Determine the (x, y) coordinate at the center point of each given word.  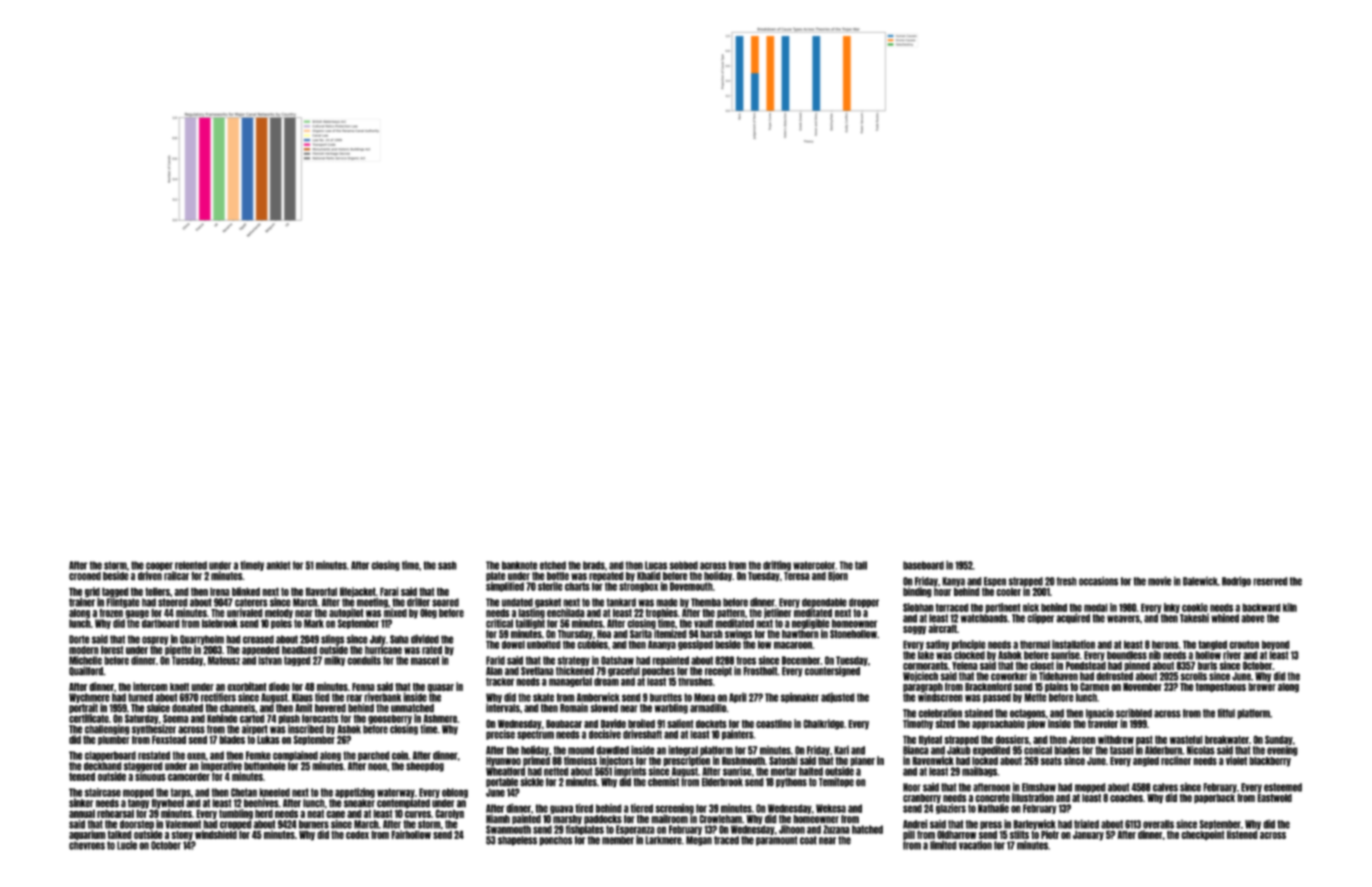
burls (1207, 665)
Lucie (127, 845)
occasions (1099, 581)
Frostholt (760, 671)
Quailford (86, 671)
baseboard (923, 565)
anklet (278, 565)
